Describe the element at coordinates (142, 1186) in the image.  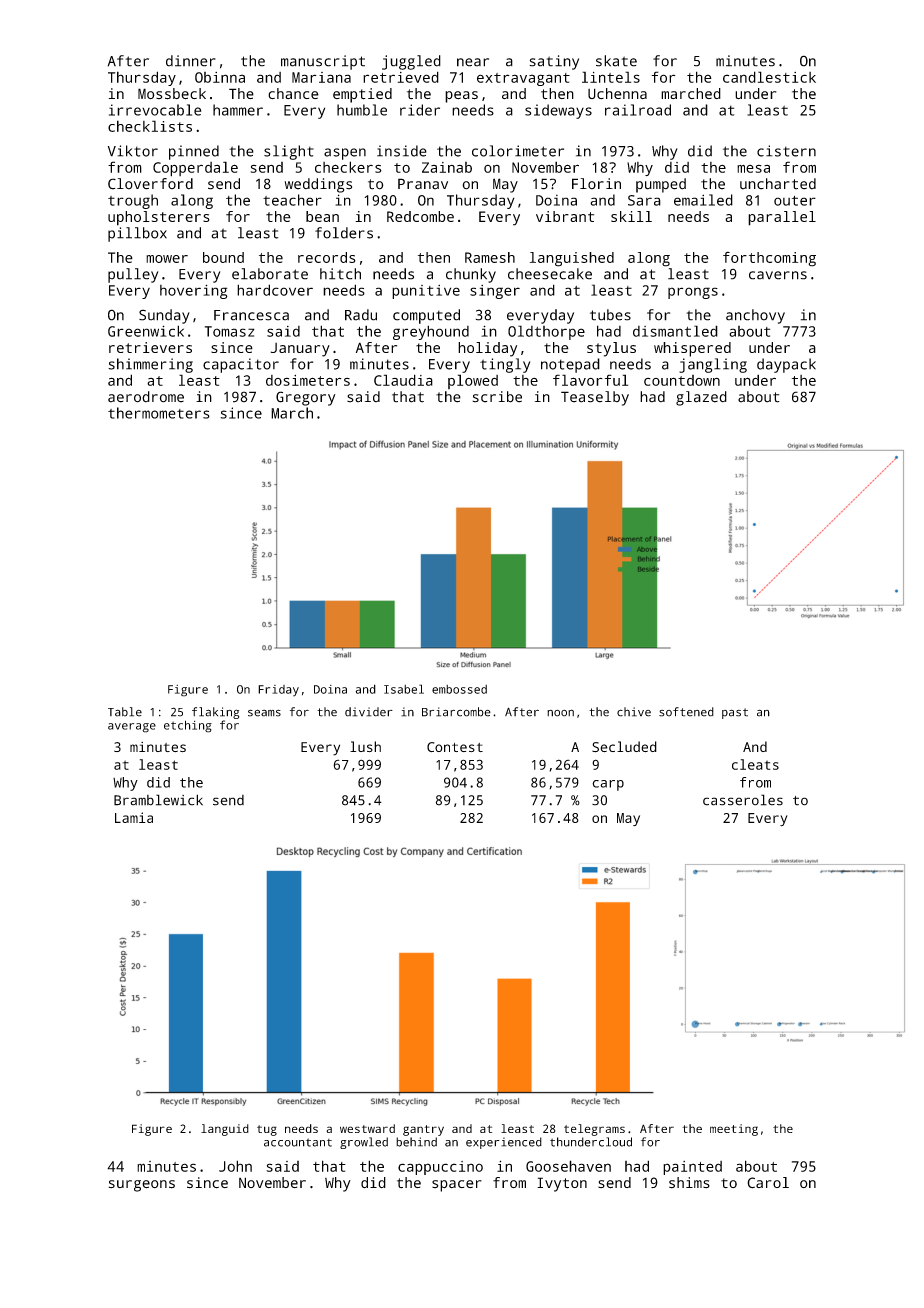
I see `surgeons` at that location.
